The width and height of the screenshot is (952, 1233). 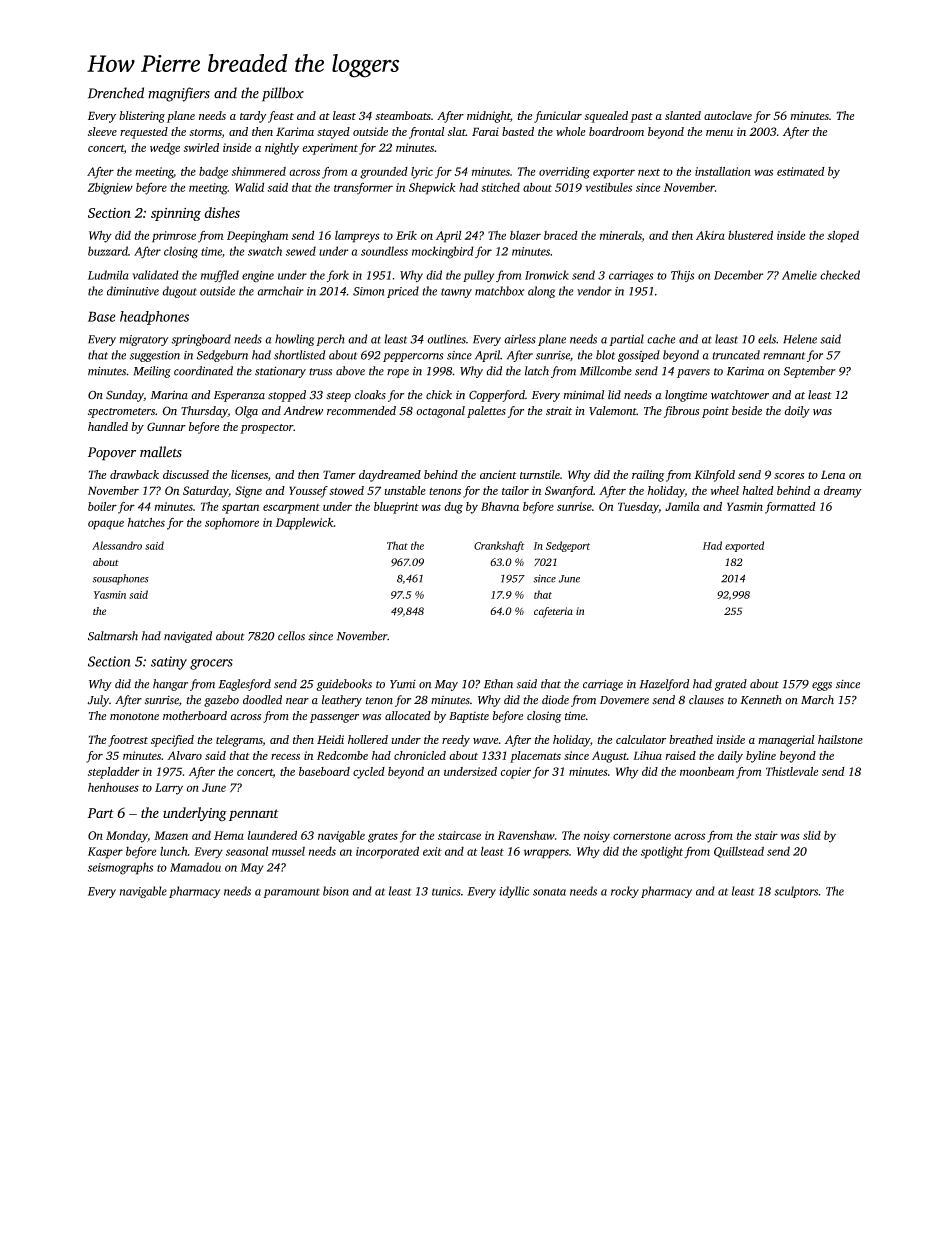 I want to click on Andrew, so click(x=303, y=410).
